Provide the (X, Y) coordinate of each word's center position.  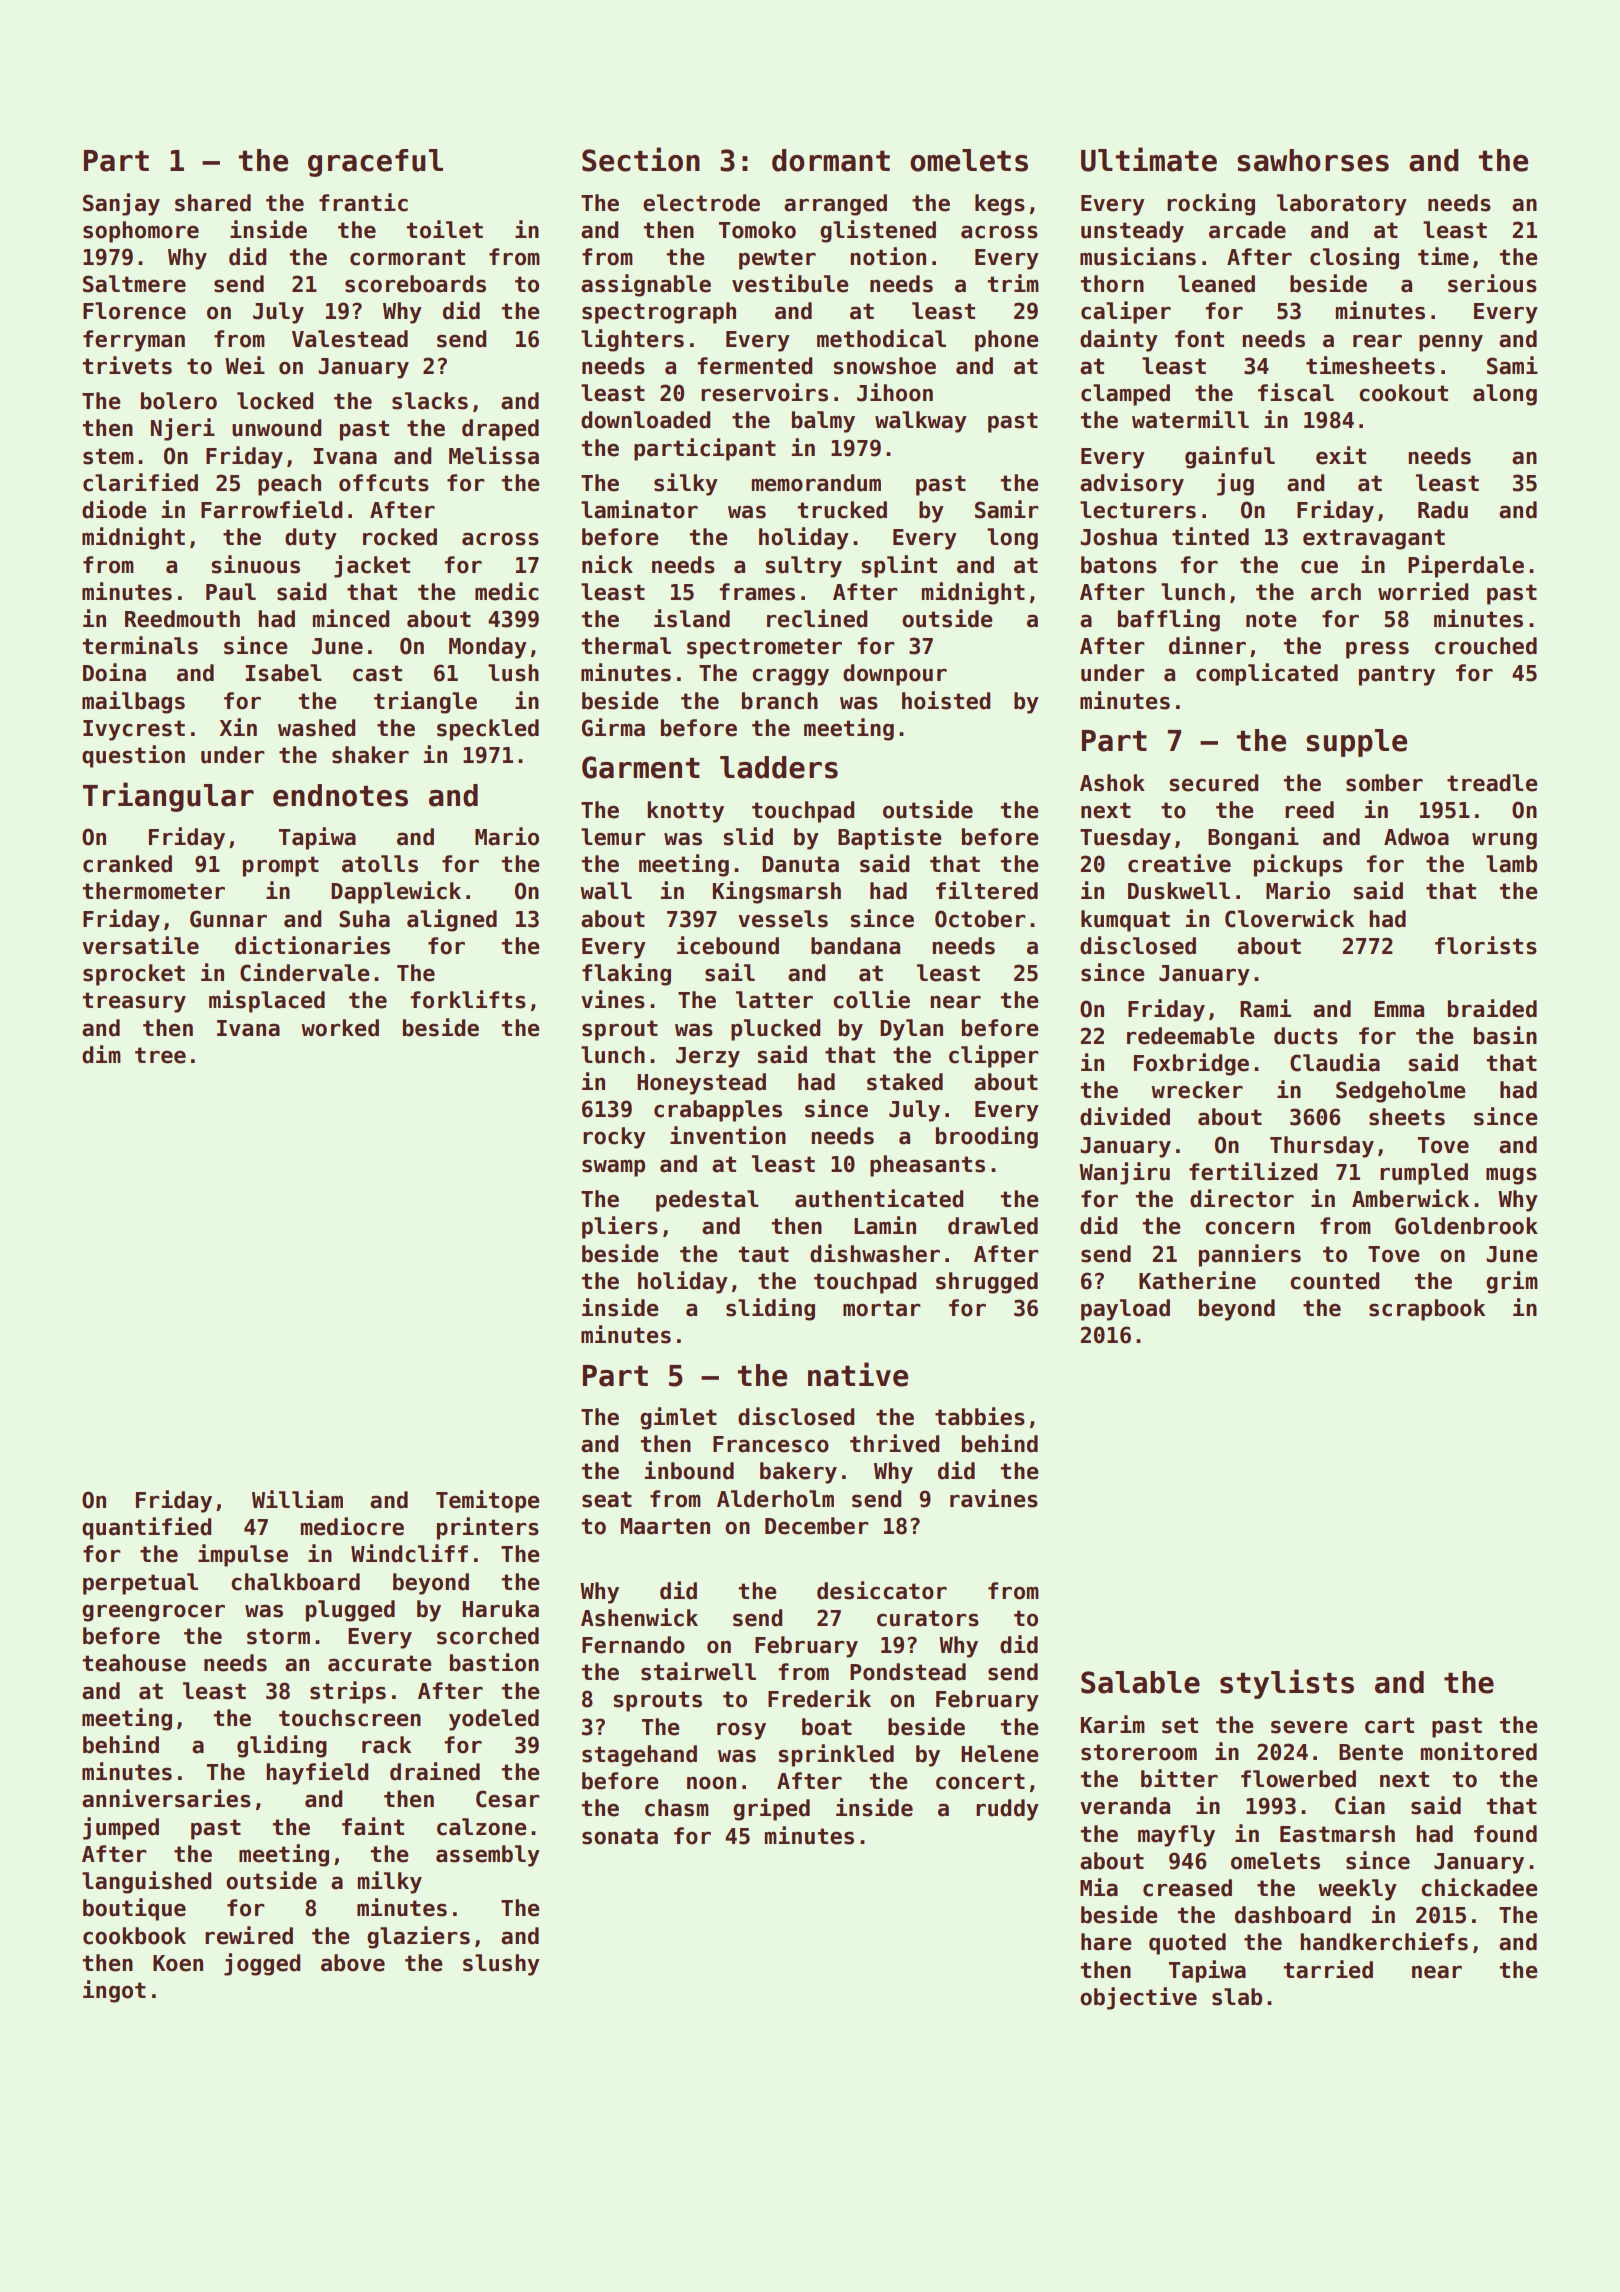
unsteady (1132, 232)
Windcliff (409, 1553)
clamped (1125, 395)
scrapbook (1427, 1310)
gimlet (678, 1418)
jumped (121, 1828)
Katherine (1197, 1280)
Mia (1099, 1887)
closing (1354, 258)
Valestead (350, 339)
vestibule (790, 283)
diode (114, 509)
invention (728, 1135)
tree (160, 1055)
